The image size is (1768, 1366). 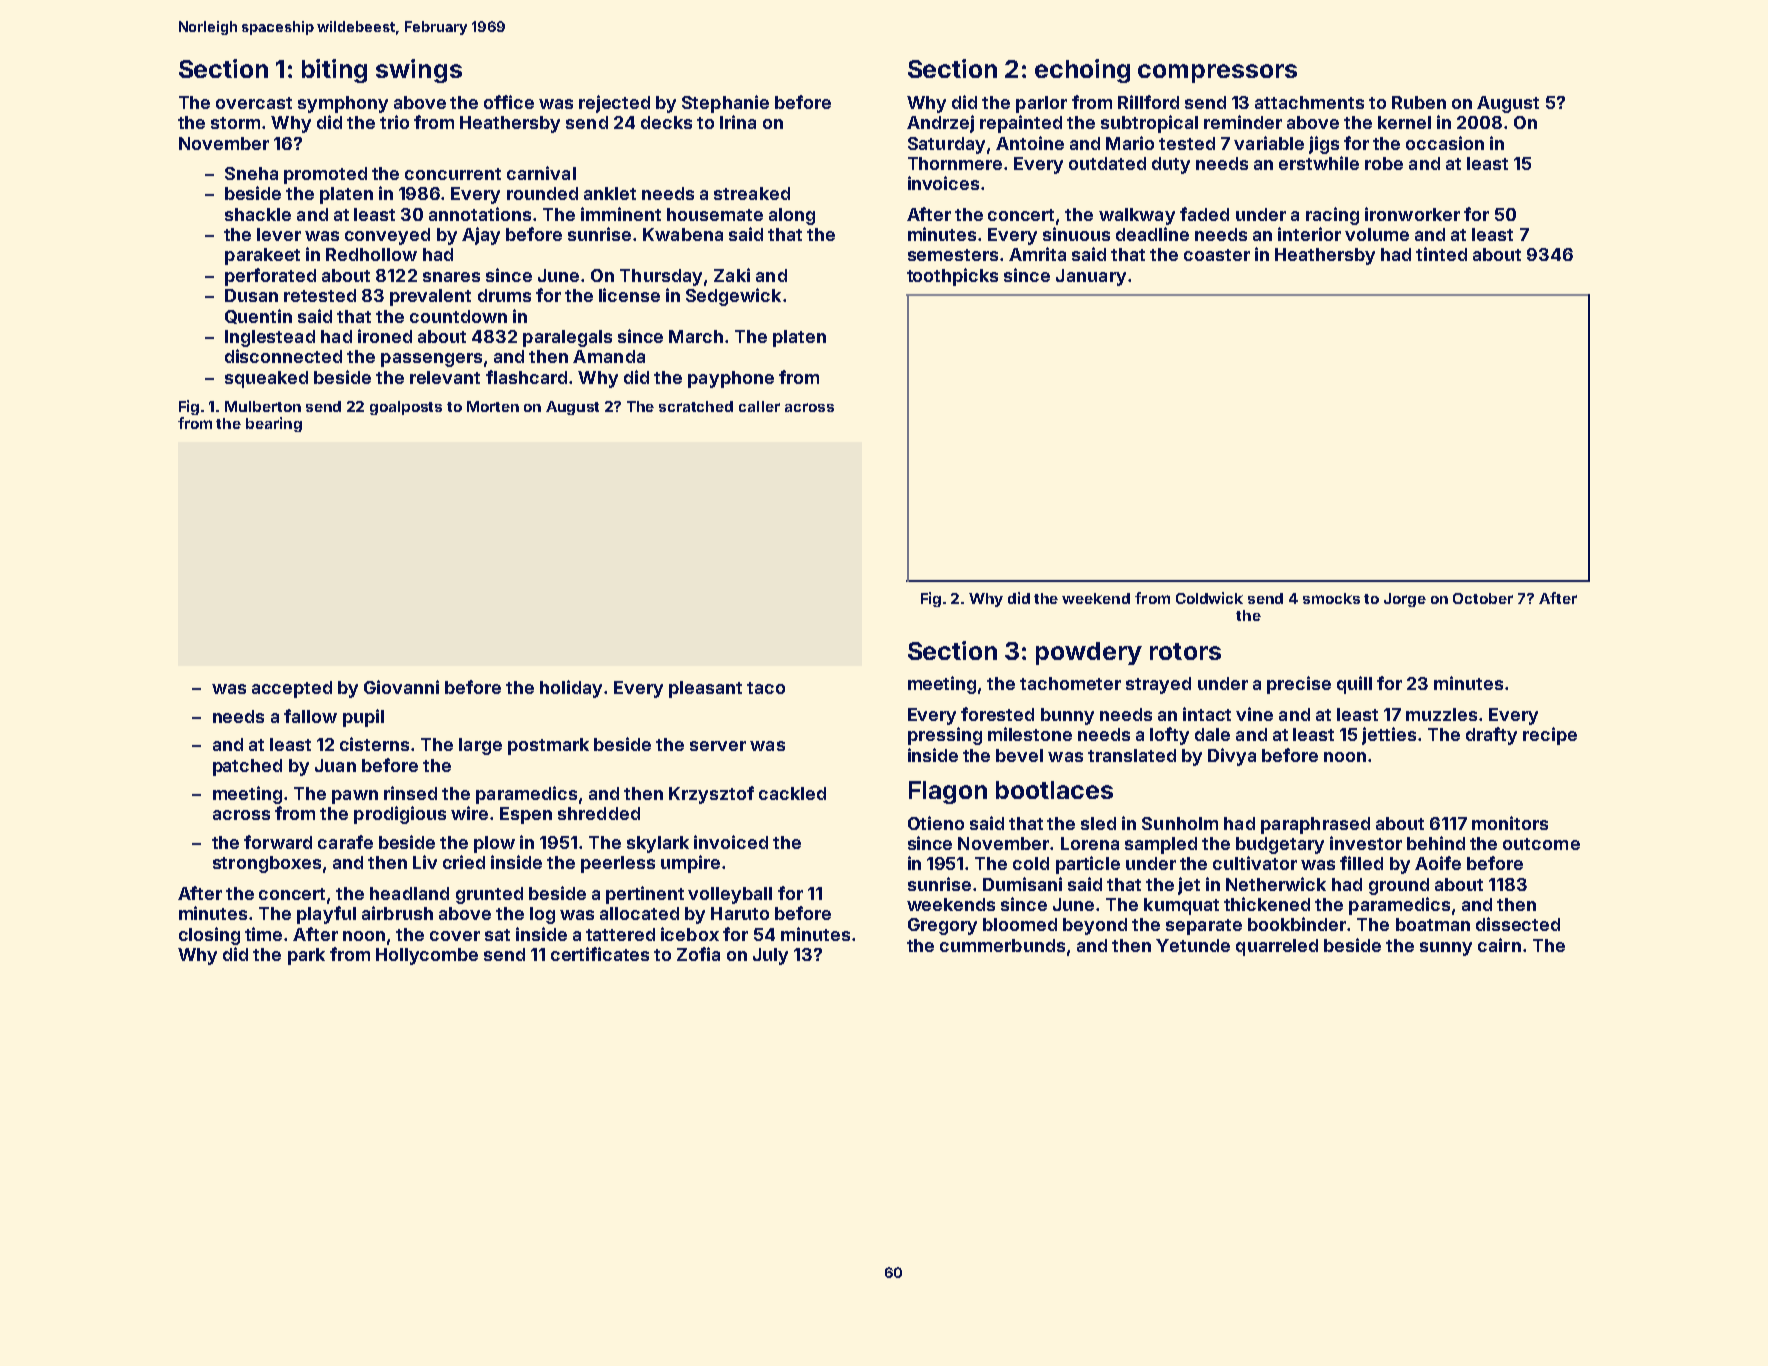 I want to click on tinted, so click(x=1441, y=254).
